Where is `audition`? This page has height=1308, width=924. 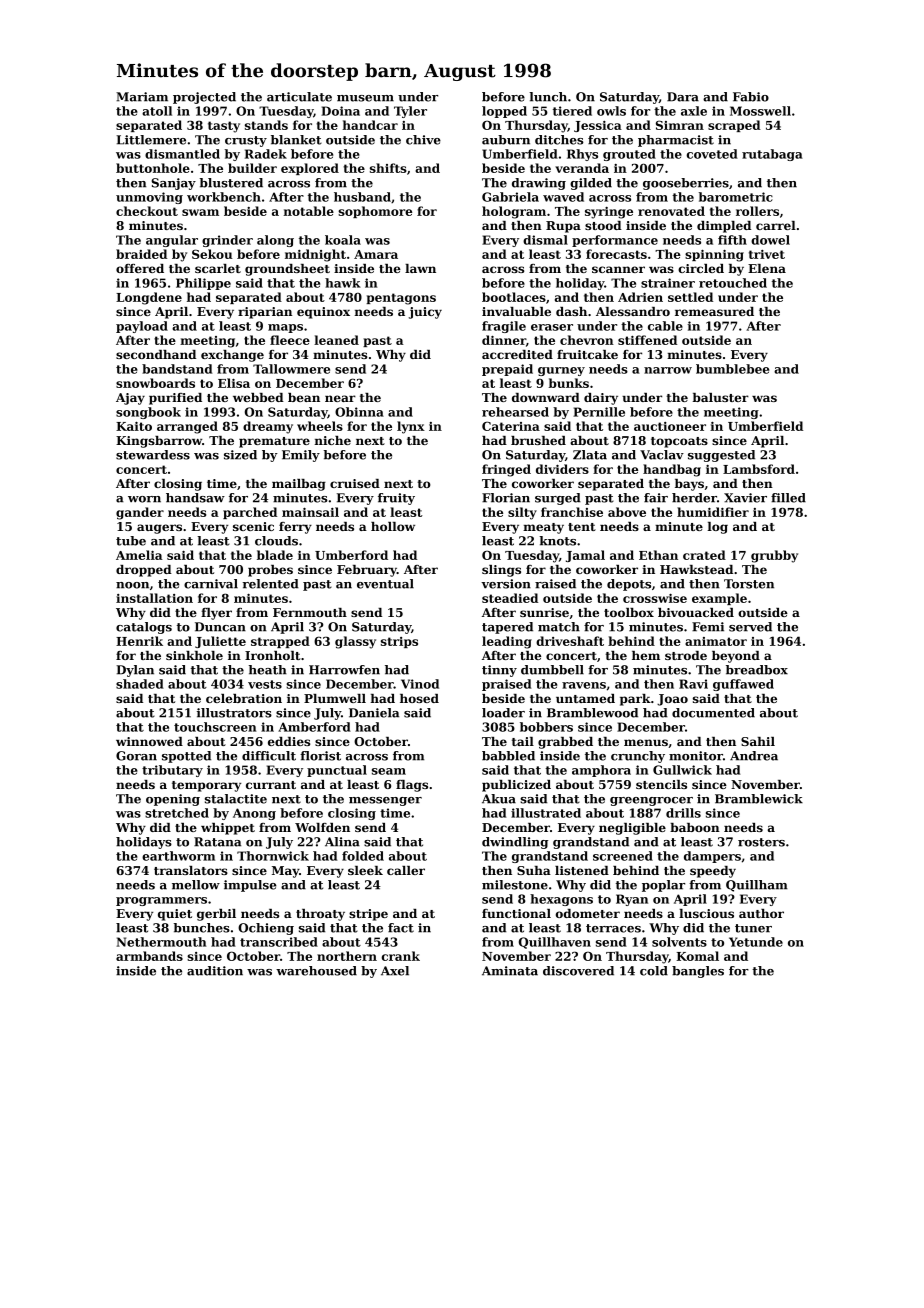
audition is located at coordinates (215, 971).
